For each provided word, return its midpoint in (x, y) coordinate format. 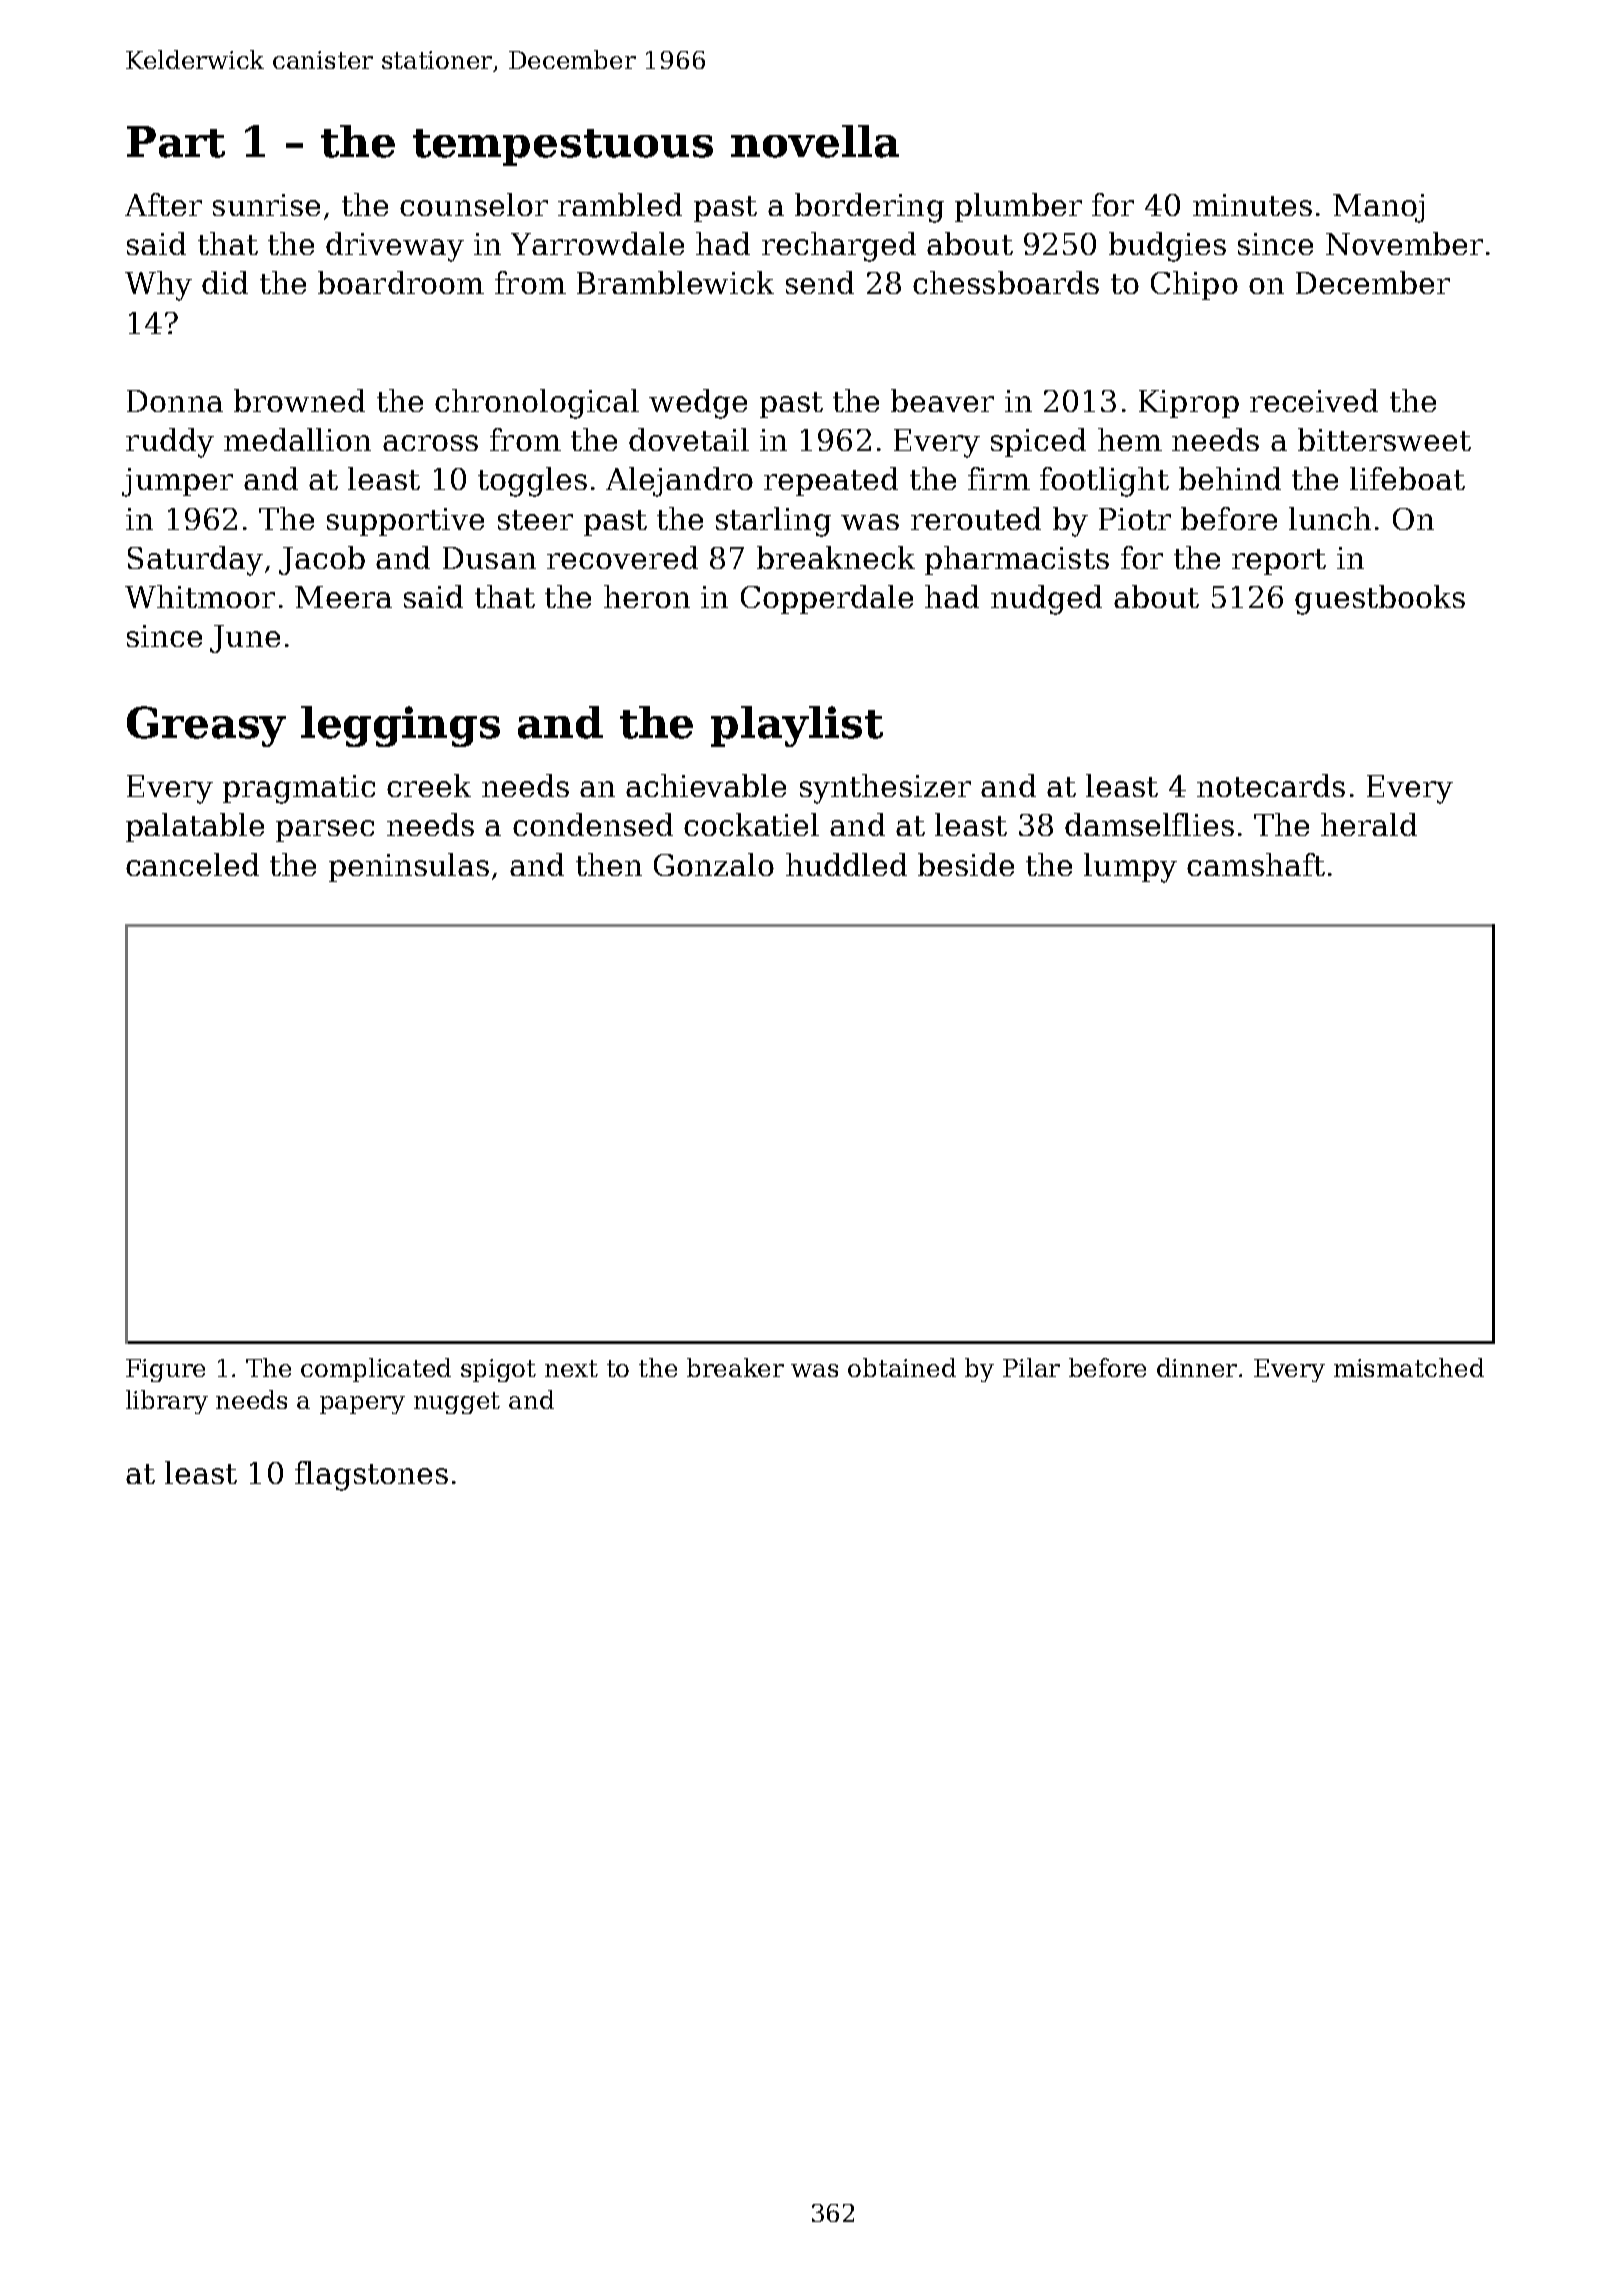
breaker (735, 1367)
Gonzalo (714, 864)
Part (176, 142)
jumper (177, 482)
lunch (1330, 518)
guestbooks (1380, 600)
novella (815, 141)
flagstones (371, 1476)
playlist (797, 726)
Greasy (206, 726)
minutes (1252, 205)
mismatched (1409, 1367)
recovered (622, 557)
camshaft (1256, 864)
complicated (376, 1370)
